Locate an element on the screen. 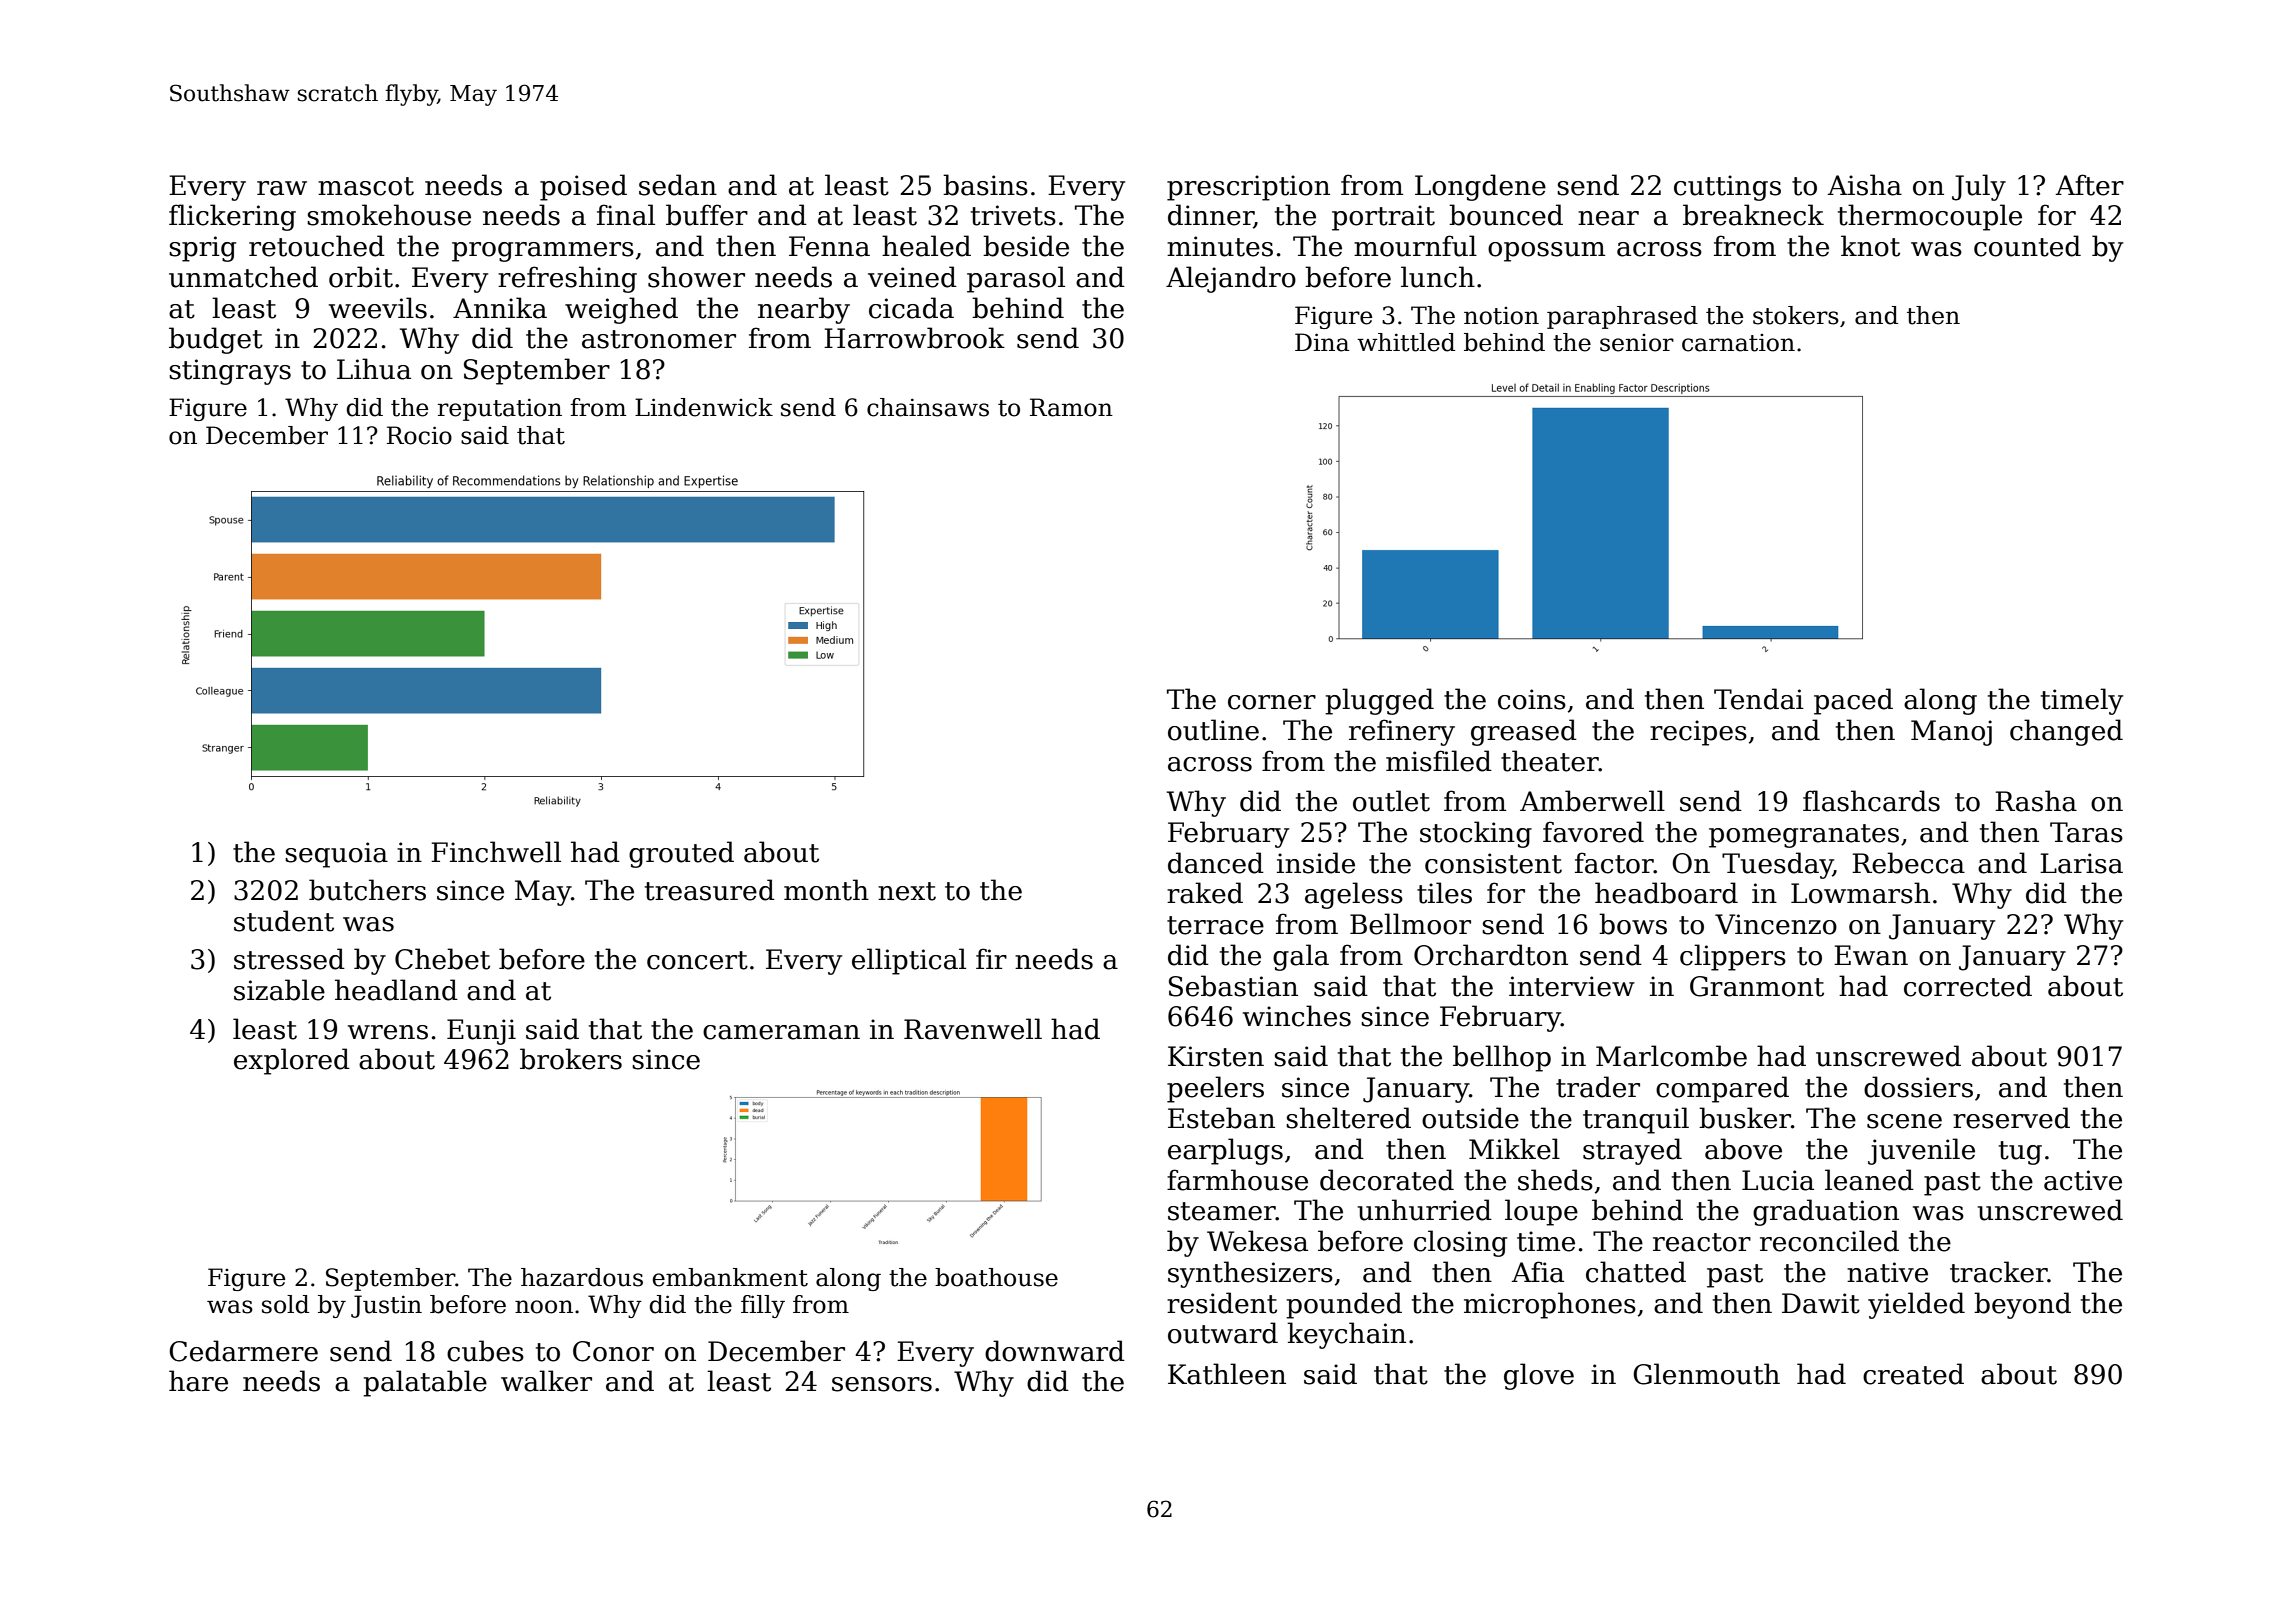  Sebastian is located at coordinates (1233, 986).
